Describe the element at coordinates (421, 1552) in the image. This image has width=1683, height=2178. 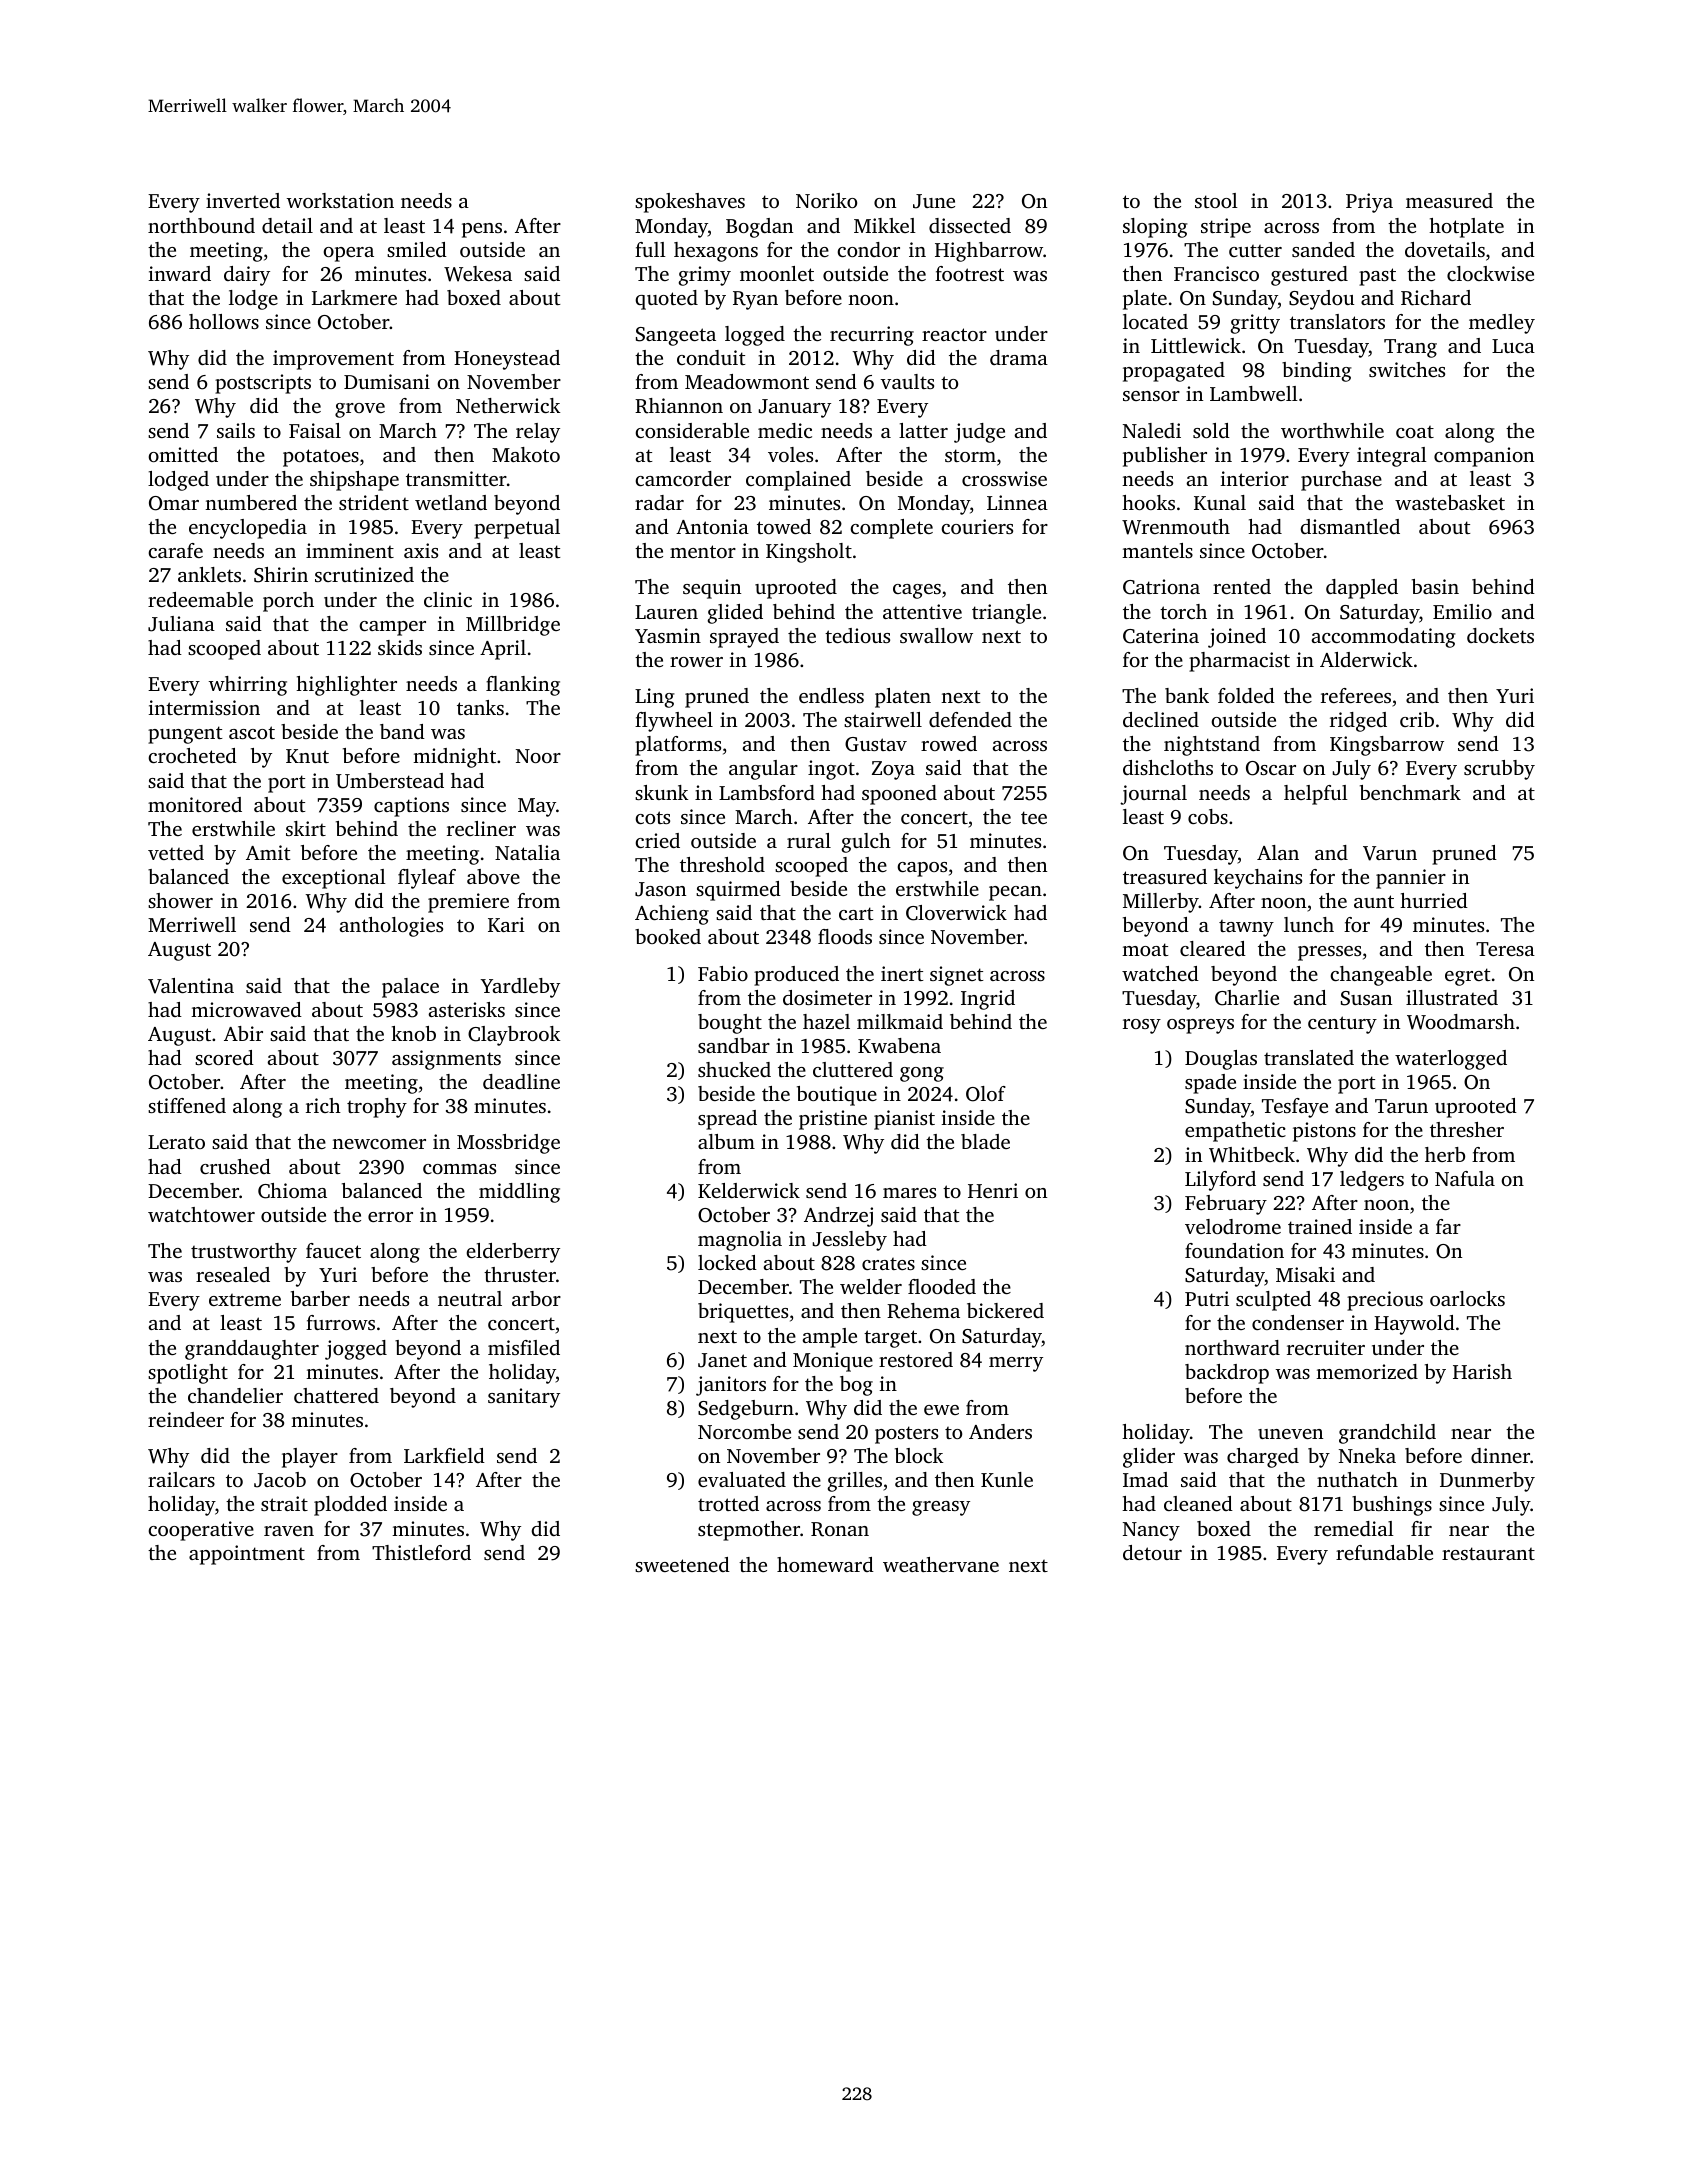
I see `Thistleford` at that location.
